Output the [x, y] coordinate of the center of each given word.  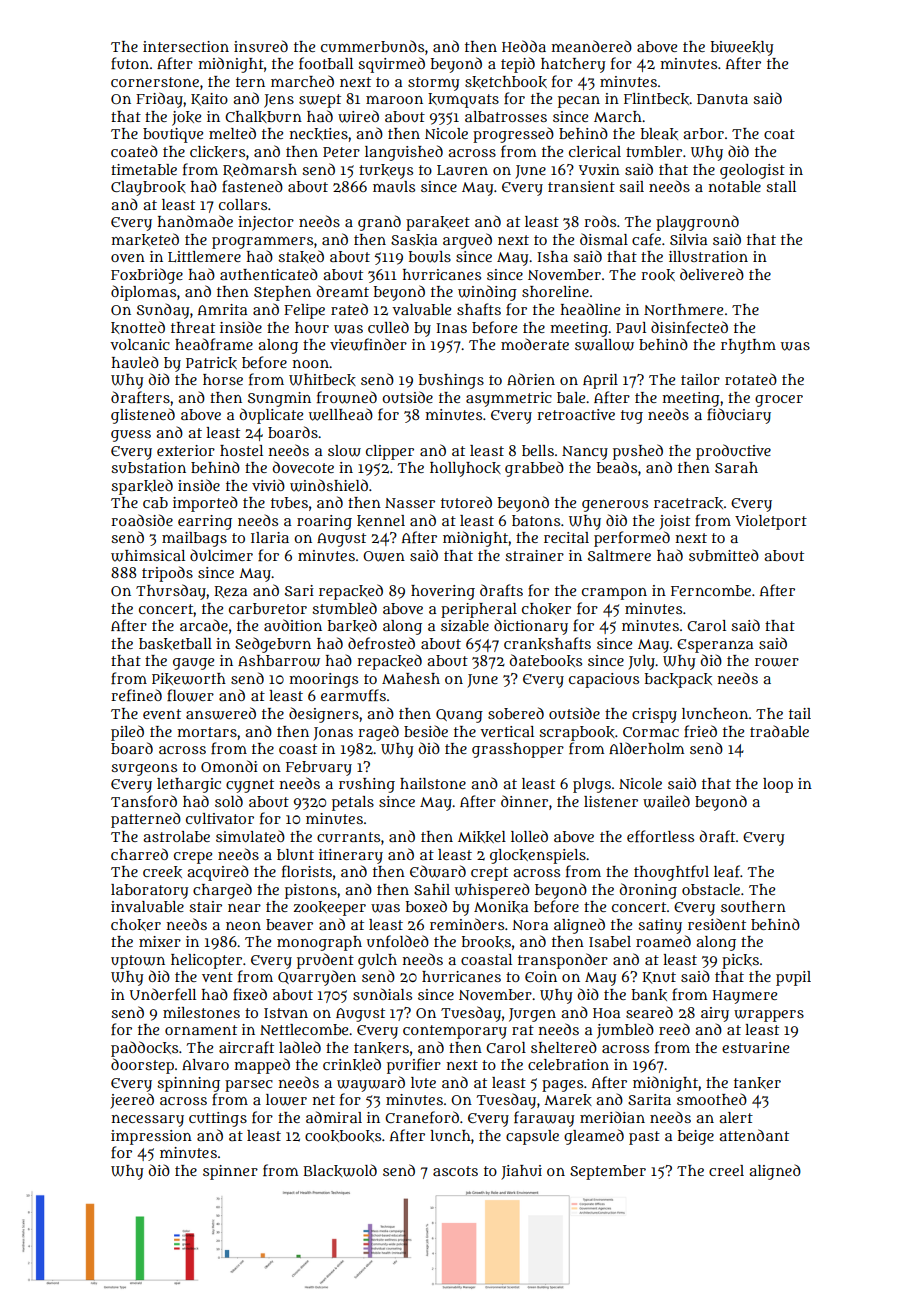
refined [136, 695]
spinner [230, 1172]
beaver [289, 924]
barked [352, 625]
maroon [394, 100]
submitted [724, 555]
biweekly [742, 48]
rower [777, 662]
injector [266, 223]
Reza [230, 592]
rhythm [748, 346]
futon [130, 63]
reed [674, 1029]
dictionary [531, 627]
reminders [467, 924]
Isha [552, 256]
